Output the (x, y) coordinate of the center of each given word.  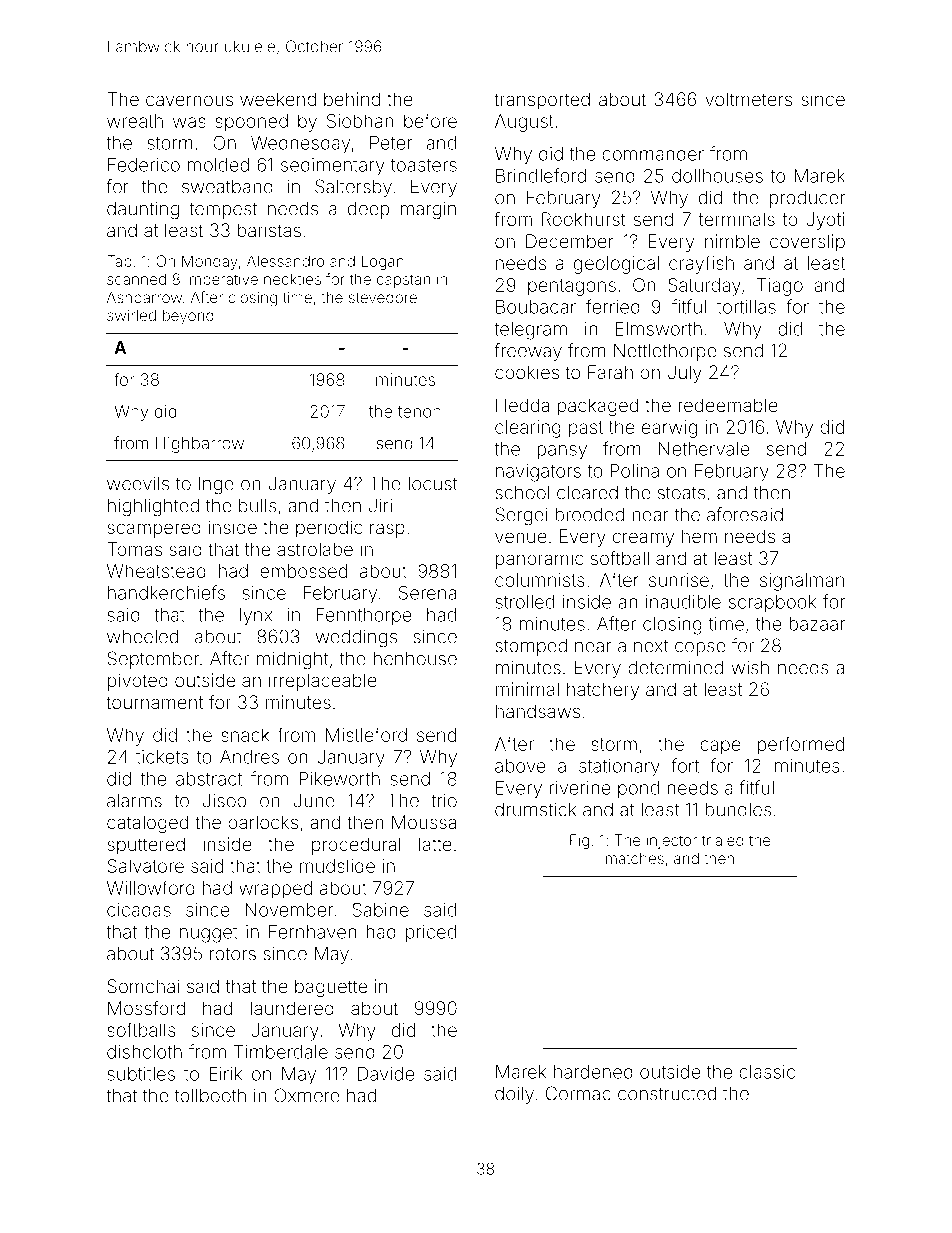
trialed (723, 840)
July (685, 374)
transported (542, 101)
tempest (223, 210)
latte (435, 844)
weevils (138, 483)
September (153, 660)
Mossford (146, 1008)
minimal (527, 689)
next (651, 646)
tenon (419, 412)
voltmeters (748, 99)
